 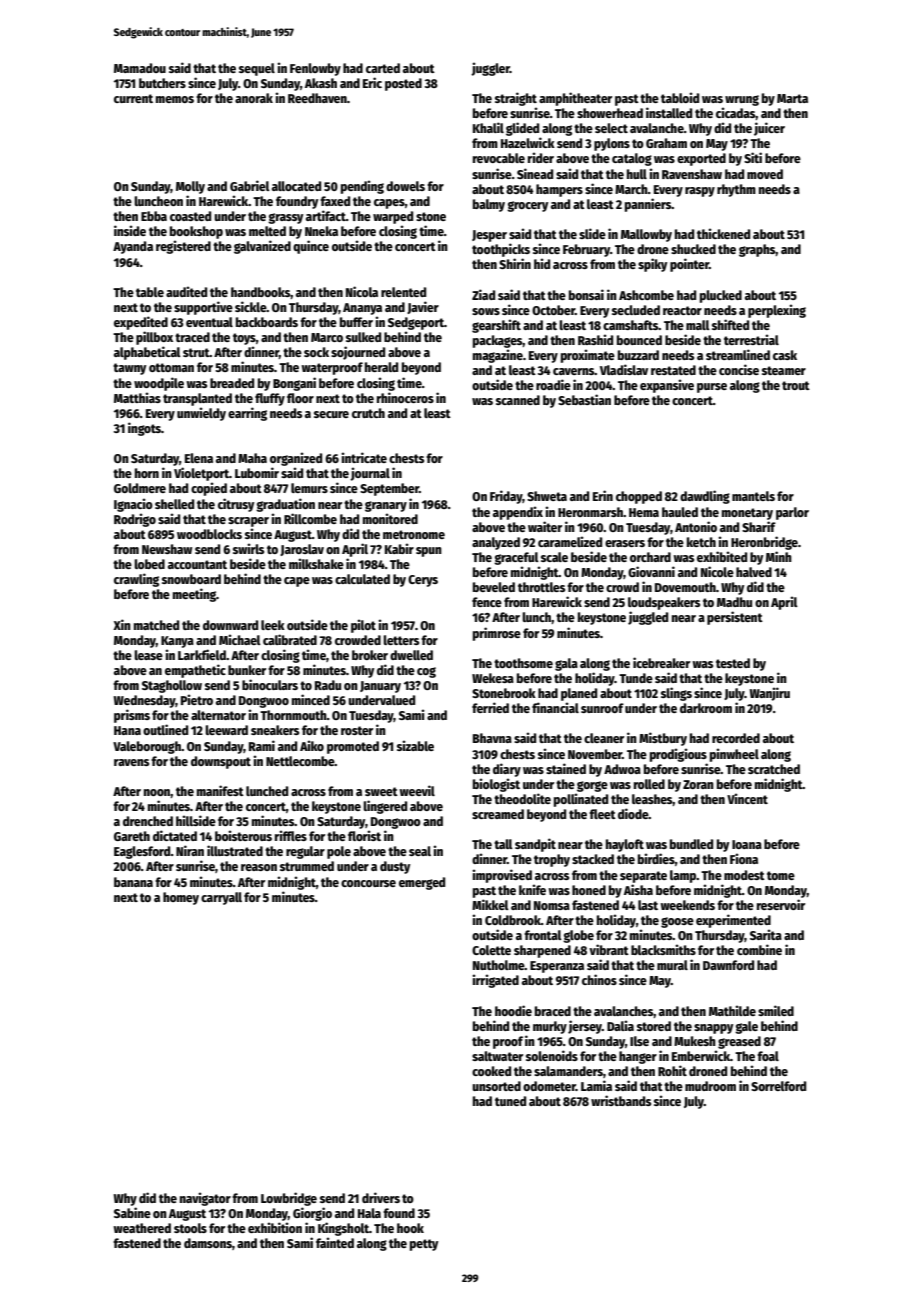 I want to click on memos, so click(x=175, y=99).
